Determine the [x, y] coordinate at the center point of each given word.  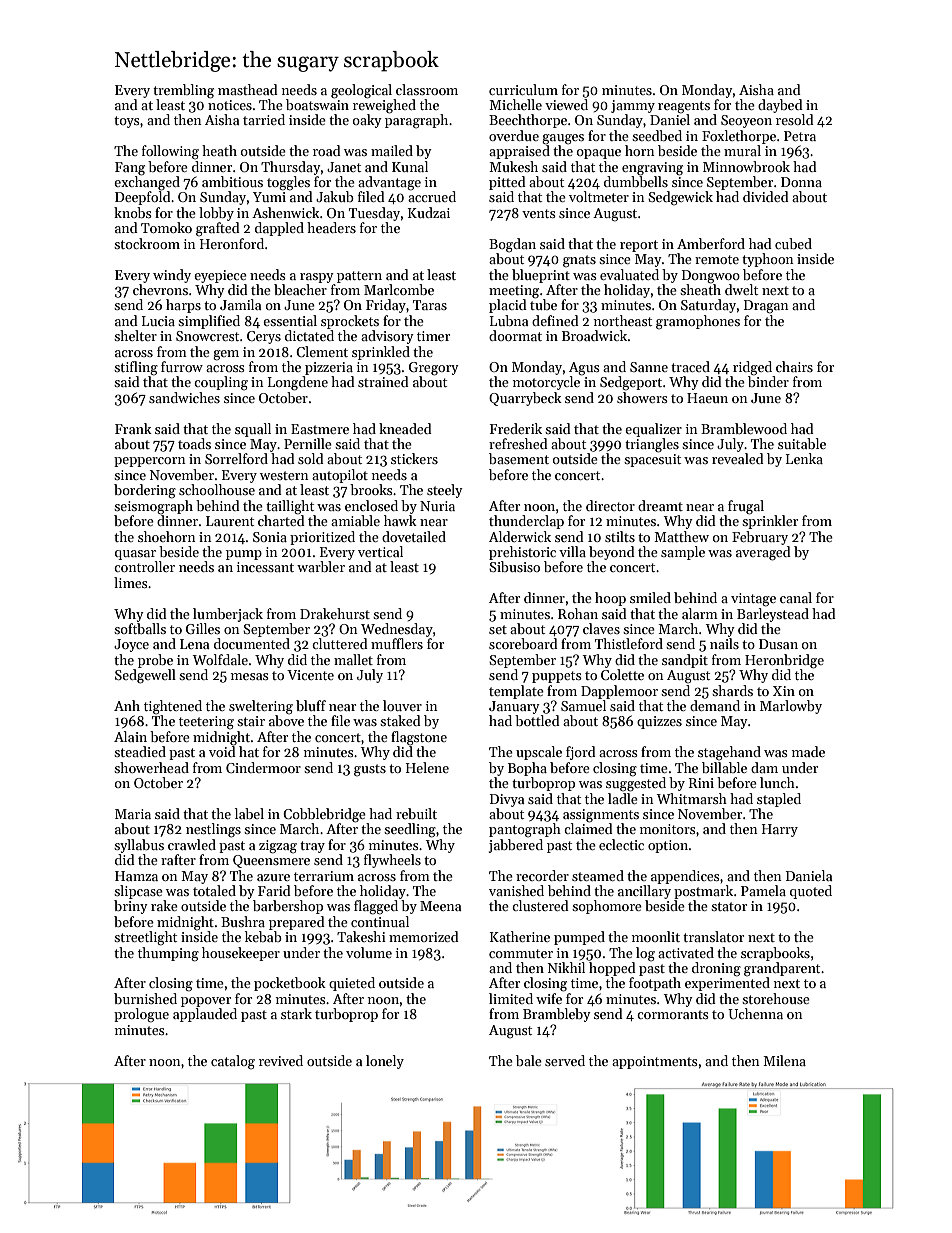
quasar [135, 555]
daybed [780, 106]
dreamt [660, 505]
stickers [414, 458]
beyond [612, 553]
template [516, 692]
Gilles [203, 628]
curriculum [523, 89]
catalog [233, 1062]
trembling [183, 91]
